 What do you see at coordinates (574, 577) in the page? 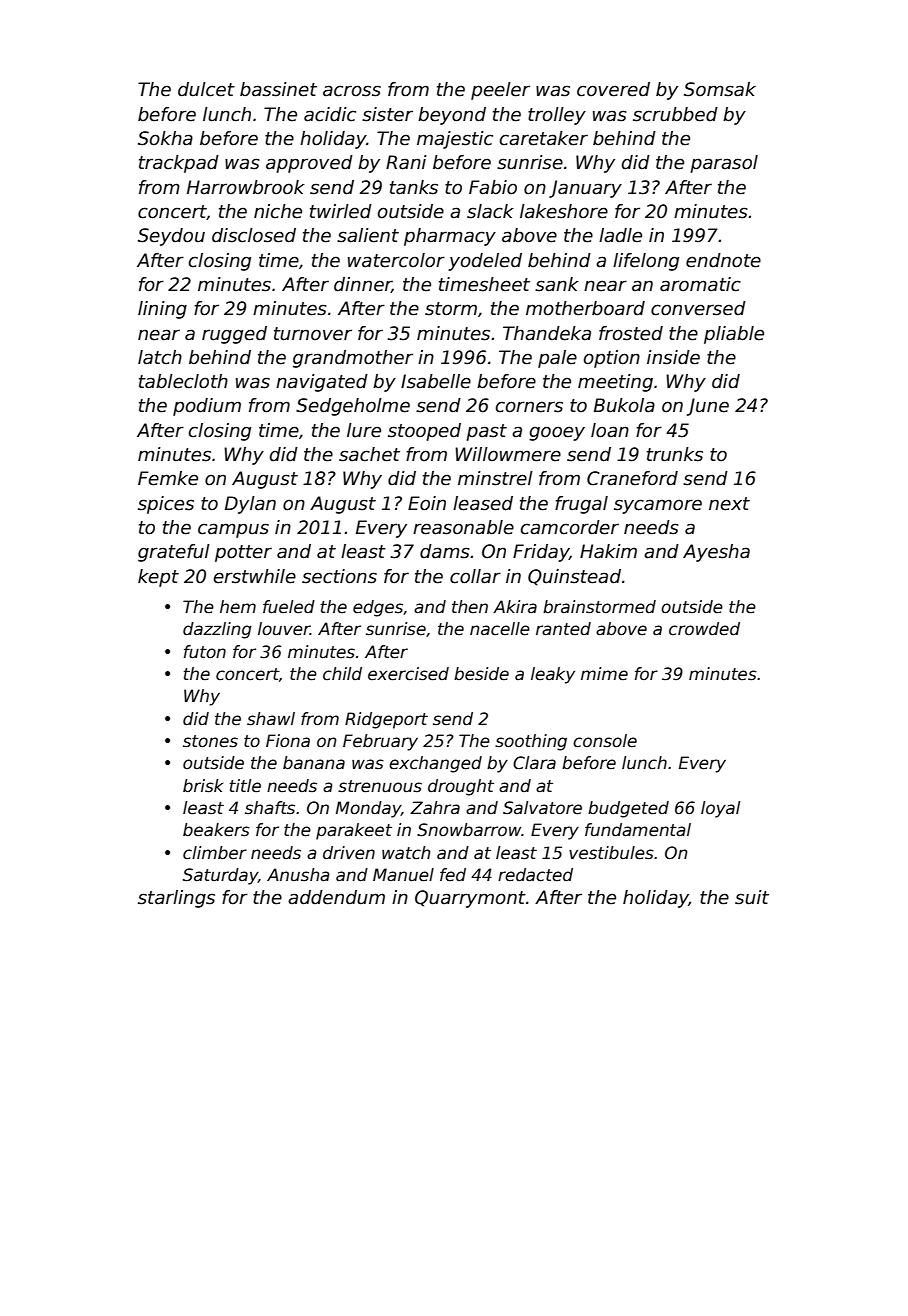
I see `Quinstead` at bounding box center [574, 577].
